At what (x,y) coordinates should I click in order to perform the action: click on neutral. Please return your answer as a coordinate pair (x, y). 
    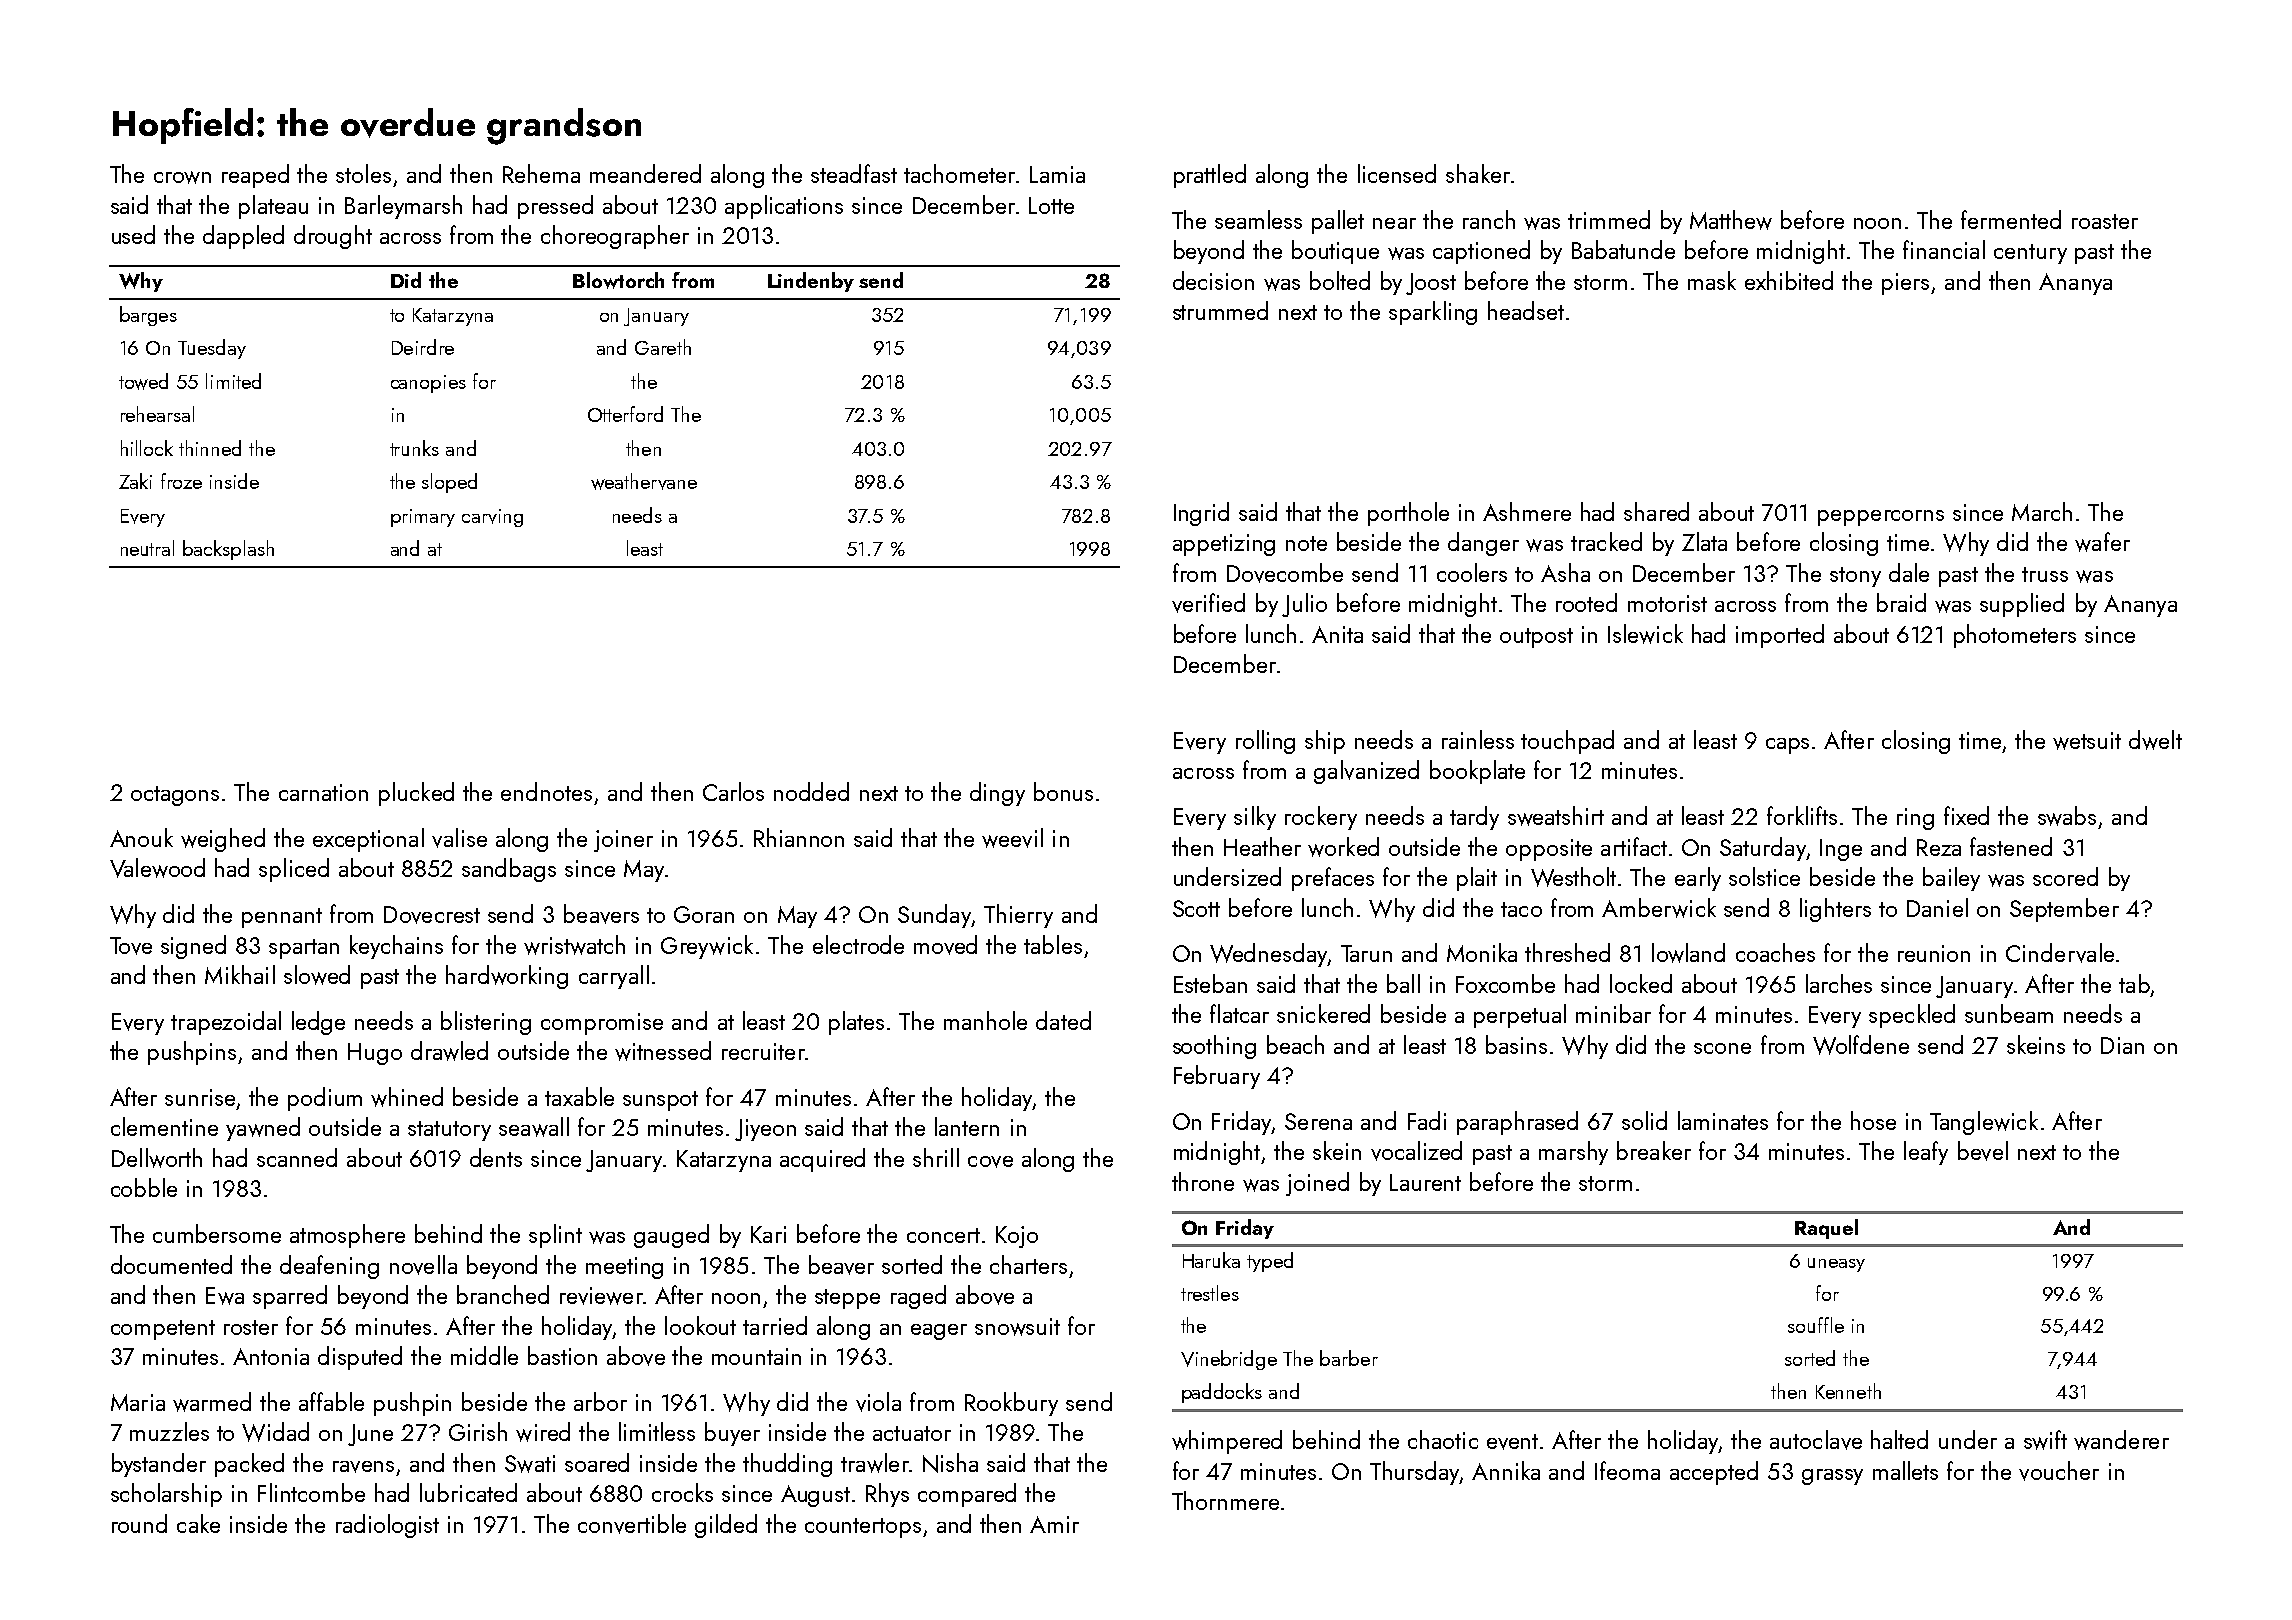
    Looking at the image, I should click on (147, 548).
